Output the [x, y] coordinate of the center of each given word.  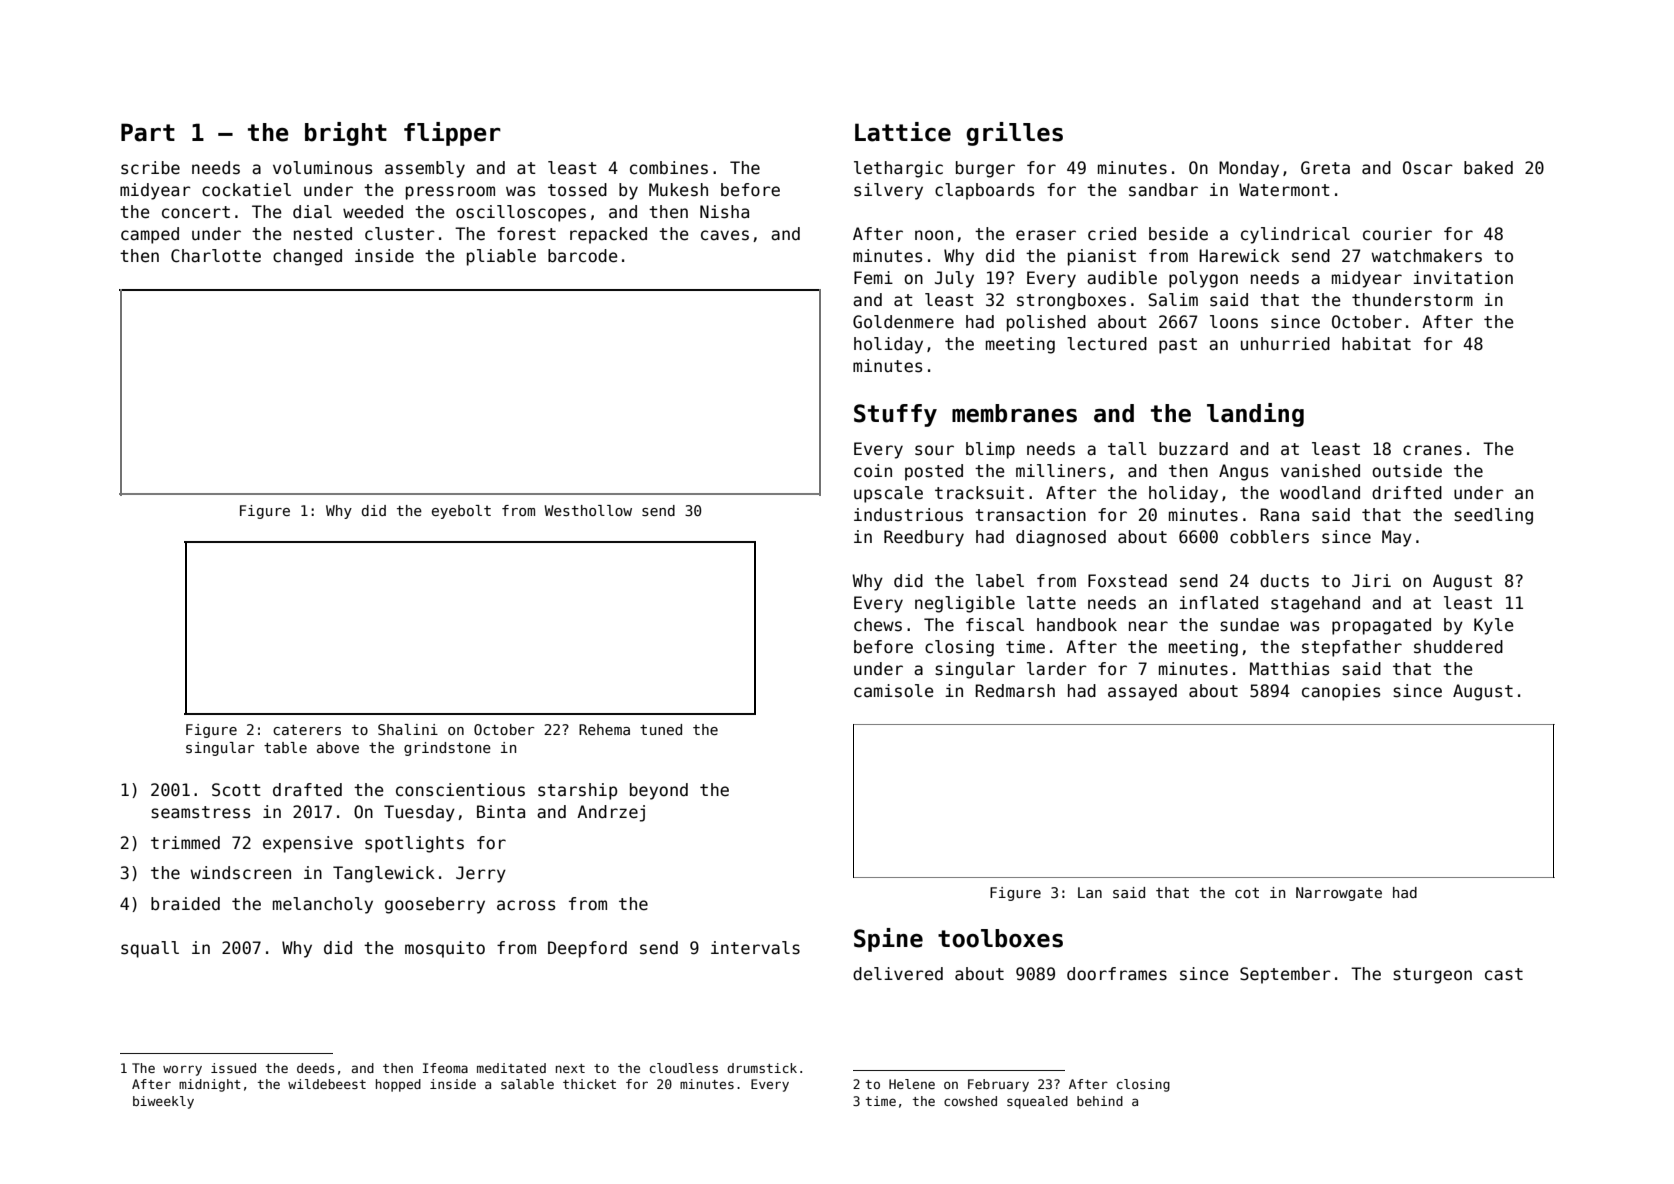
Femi [873, 278]
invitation [1463, 278]
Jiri [1371, 581]
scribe [150, 168]
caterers [307, 730]
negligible [965, 604]
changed [307, 257]
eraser [1046, 235]
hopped [398, 1085]
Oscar [1428, 168]
